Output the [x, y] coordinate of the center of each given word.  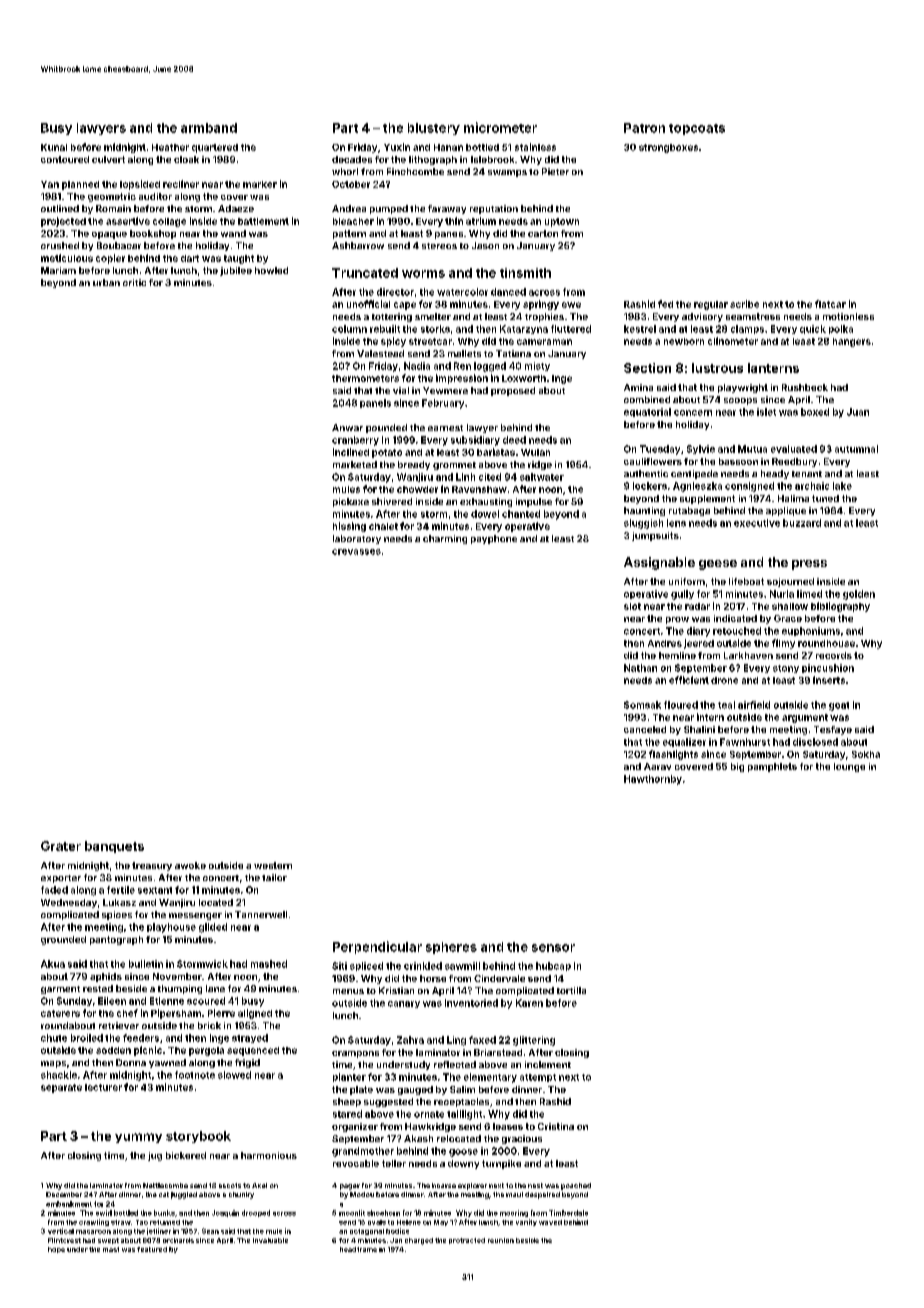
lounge [849, 767]
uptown [562, 222]
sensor [553, 948]
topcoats [697, 129]
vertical [61, 1231]
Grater [61, 846]
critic [134, 282]
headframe [358, 1249]
